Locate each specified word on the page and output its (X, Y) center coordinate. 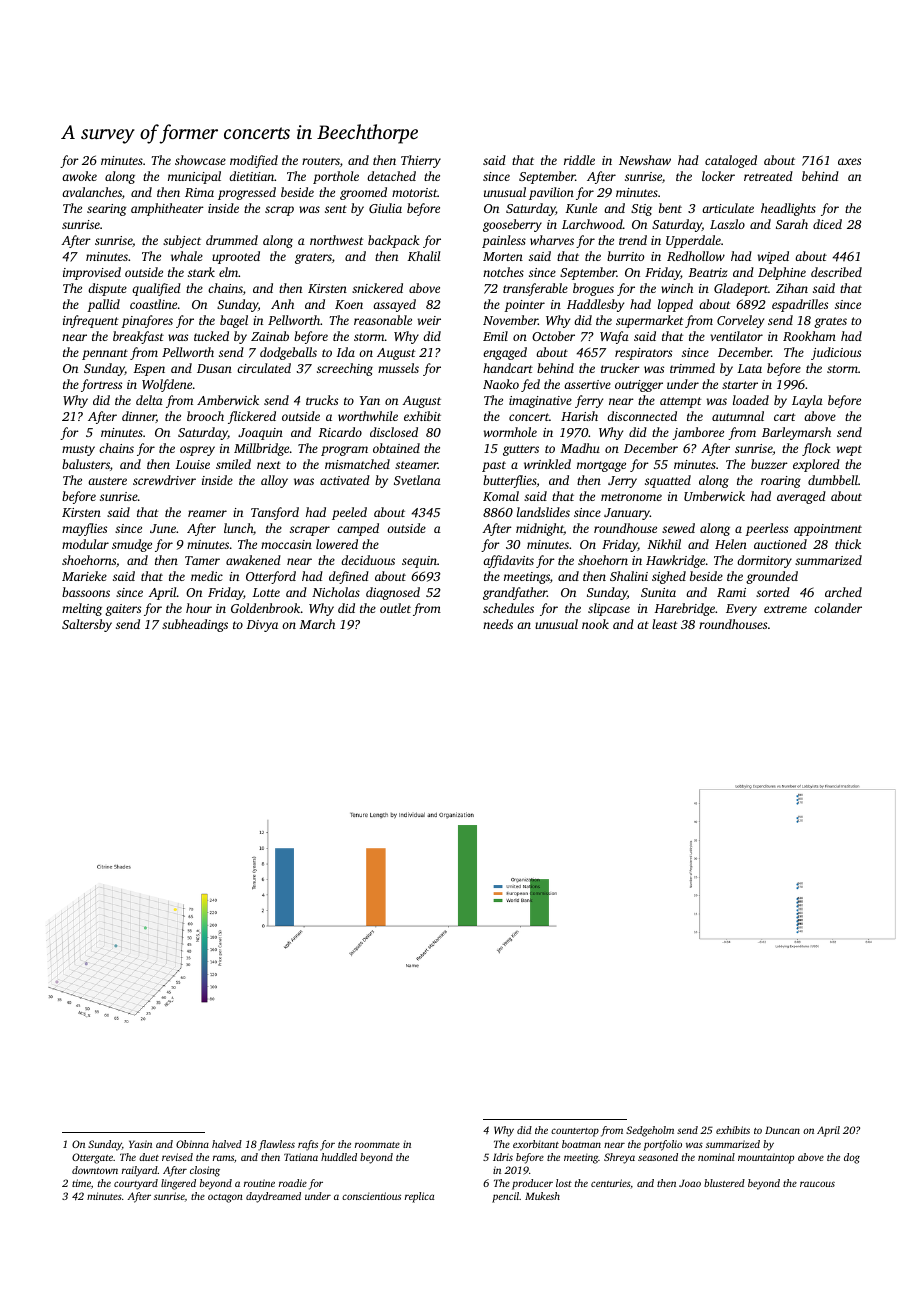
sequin (419, 562)
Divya (262, 626)
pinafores (147, 321)
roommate (377, 1145)
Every (741, 610)
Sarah (792, 224)
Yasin (140, 1144)
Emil (495, 336)
